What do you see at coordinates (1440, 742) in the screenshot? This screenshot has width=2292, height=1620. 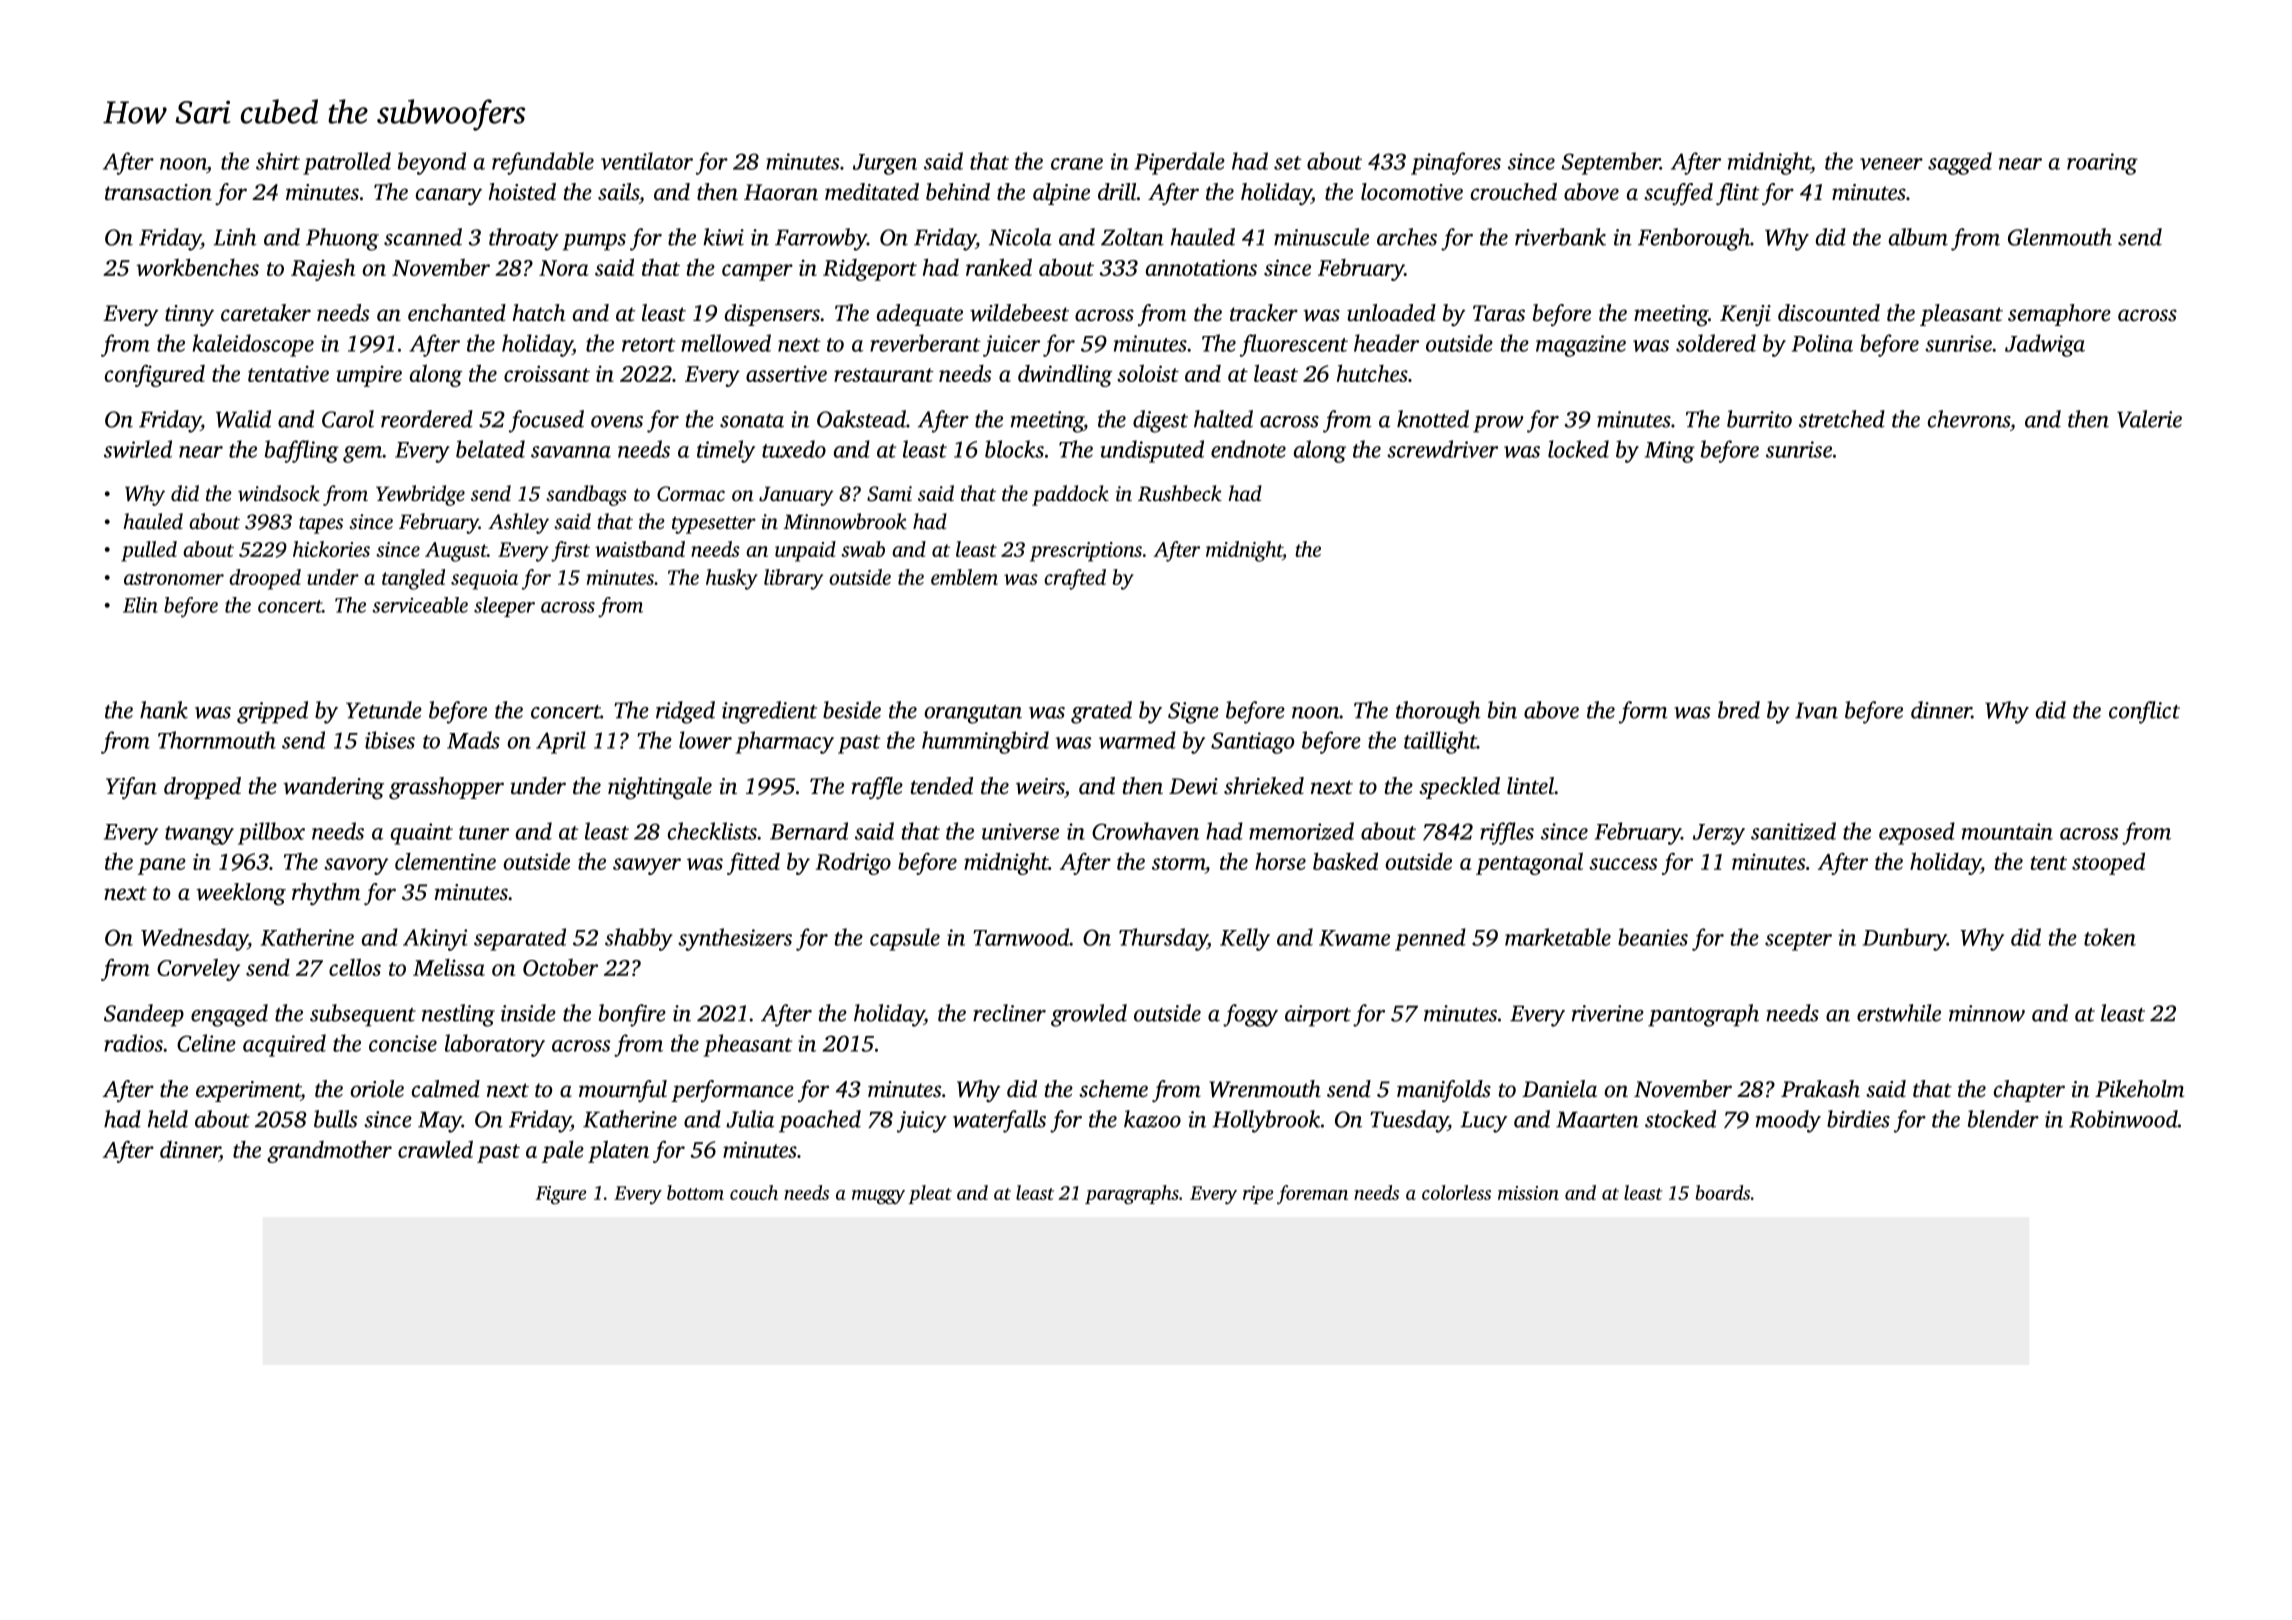 I see `taillight` at bounding box center [1440, 742].
